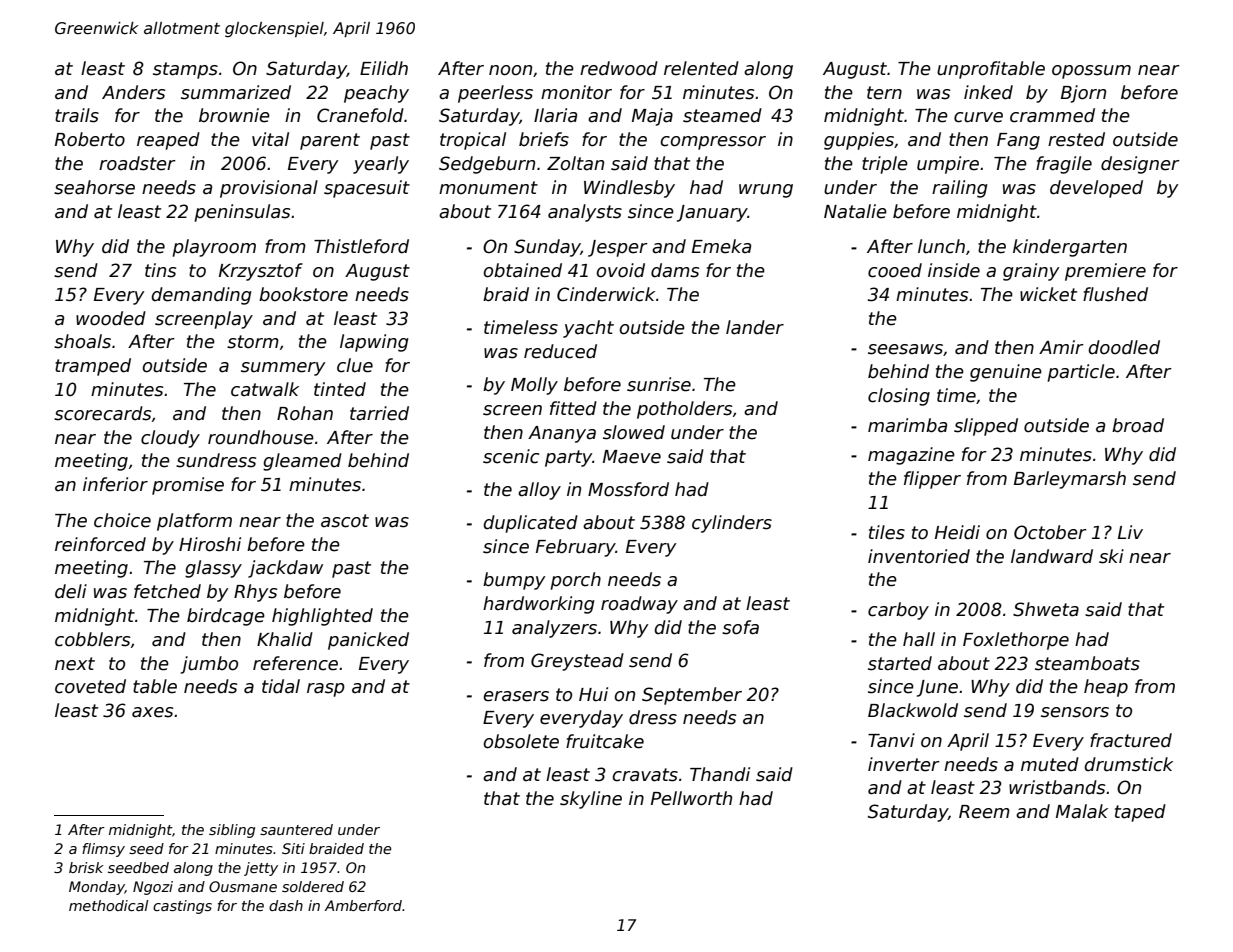 The width and height of the screenshot is (1233, 952). What do you see at coordinates (576, 548) in the screenshot?
I see `February` at bounding box center [576, 548].
